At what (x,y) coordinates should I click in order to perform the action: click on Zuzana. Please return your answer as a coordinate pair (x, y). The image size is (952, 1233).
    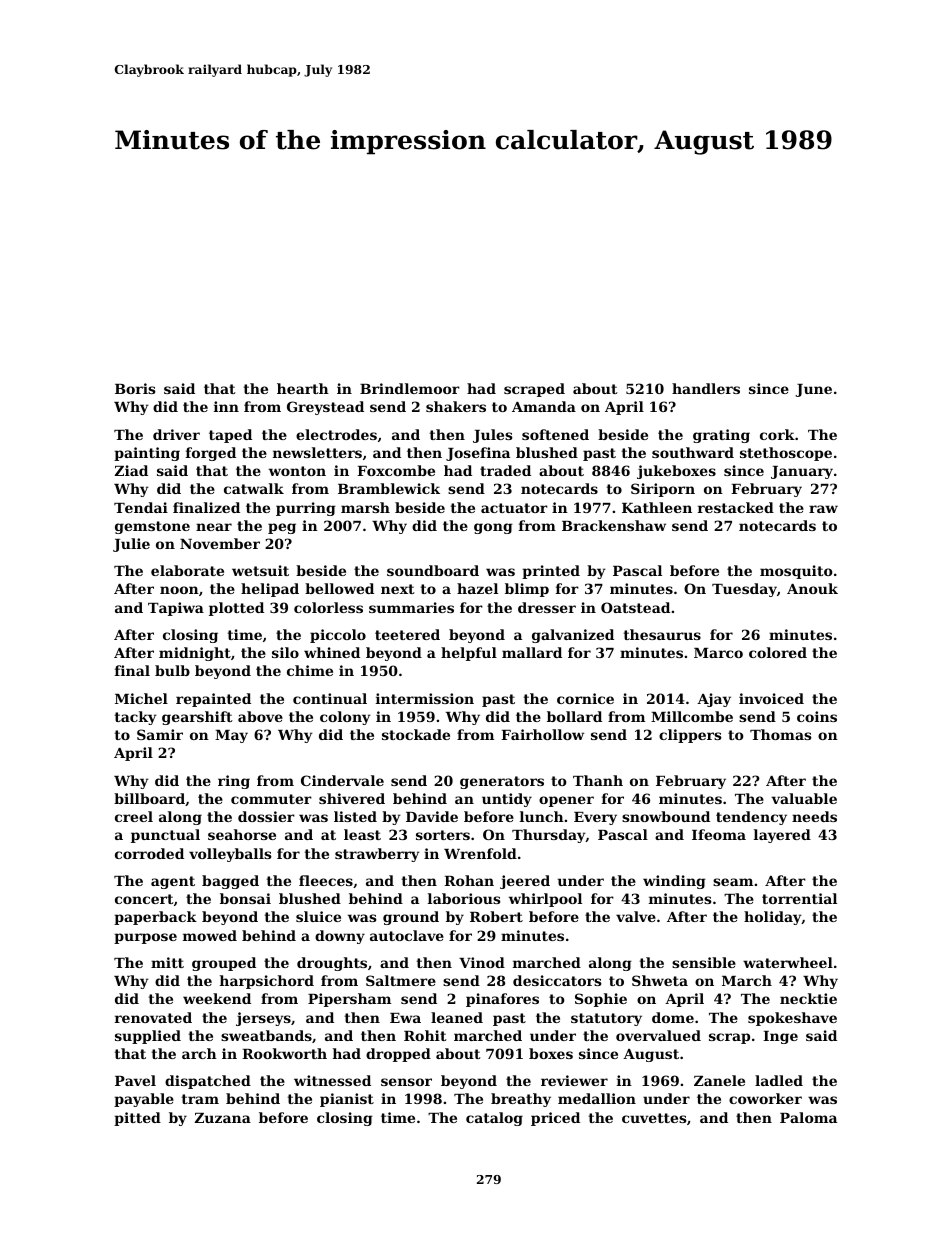
    Looking at the image, I should click on (223, 1118).
